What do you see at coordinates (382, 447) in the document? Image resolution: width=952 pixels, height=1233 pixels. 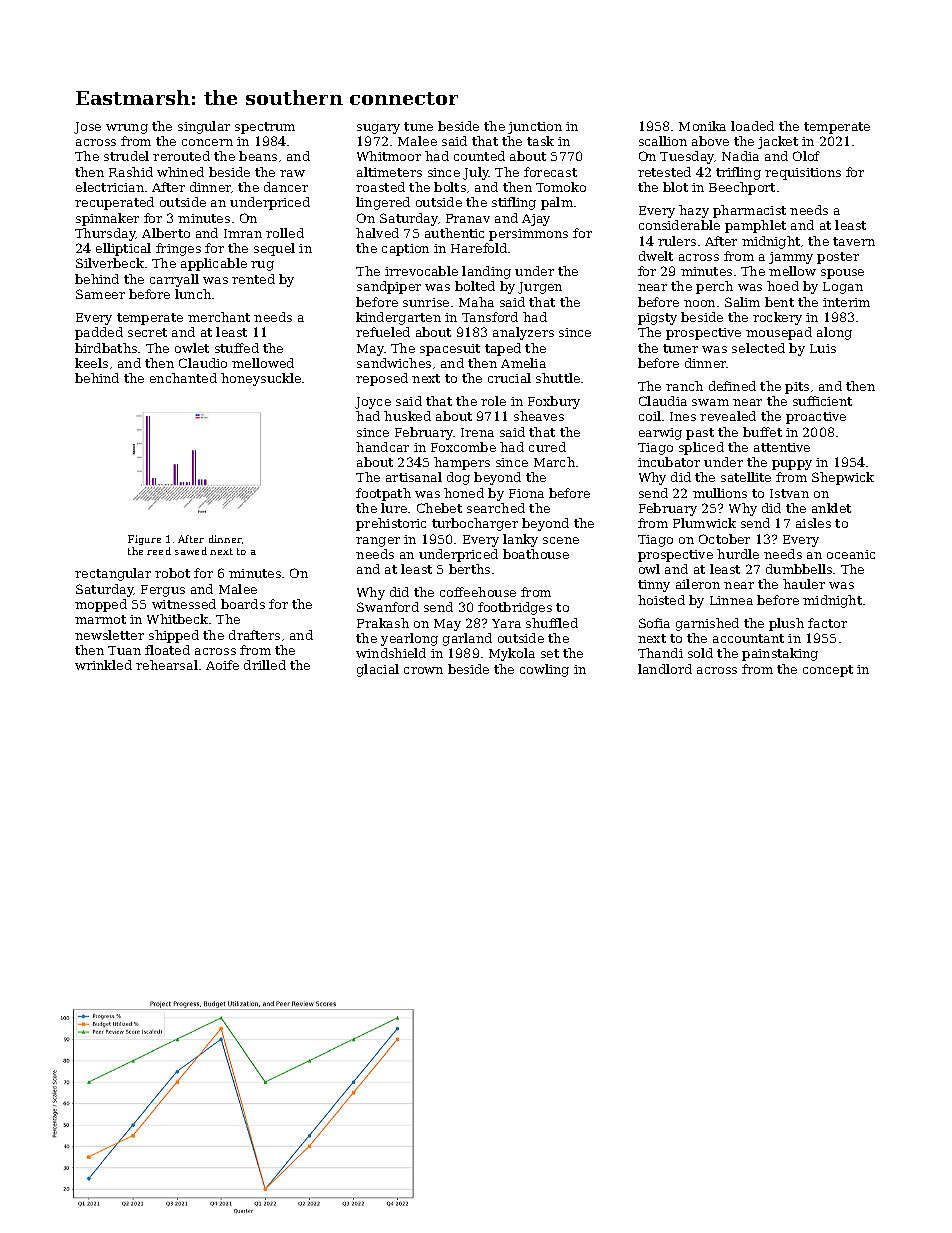 I see `handcar` at bounding box center [382, 447].
